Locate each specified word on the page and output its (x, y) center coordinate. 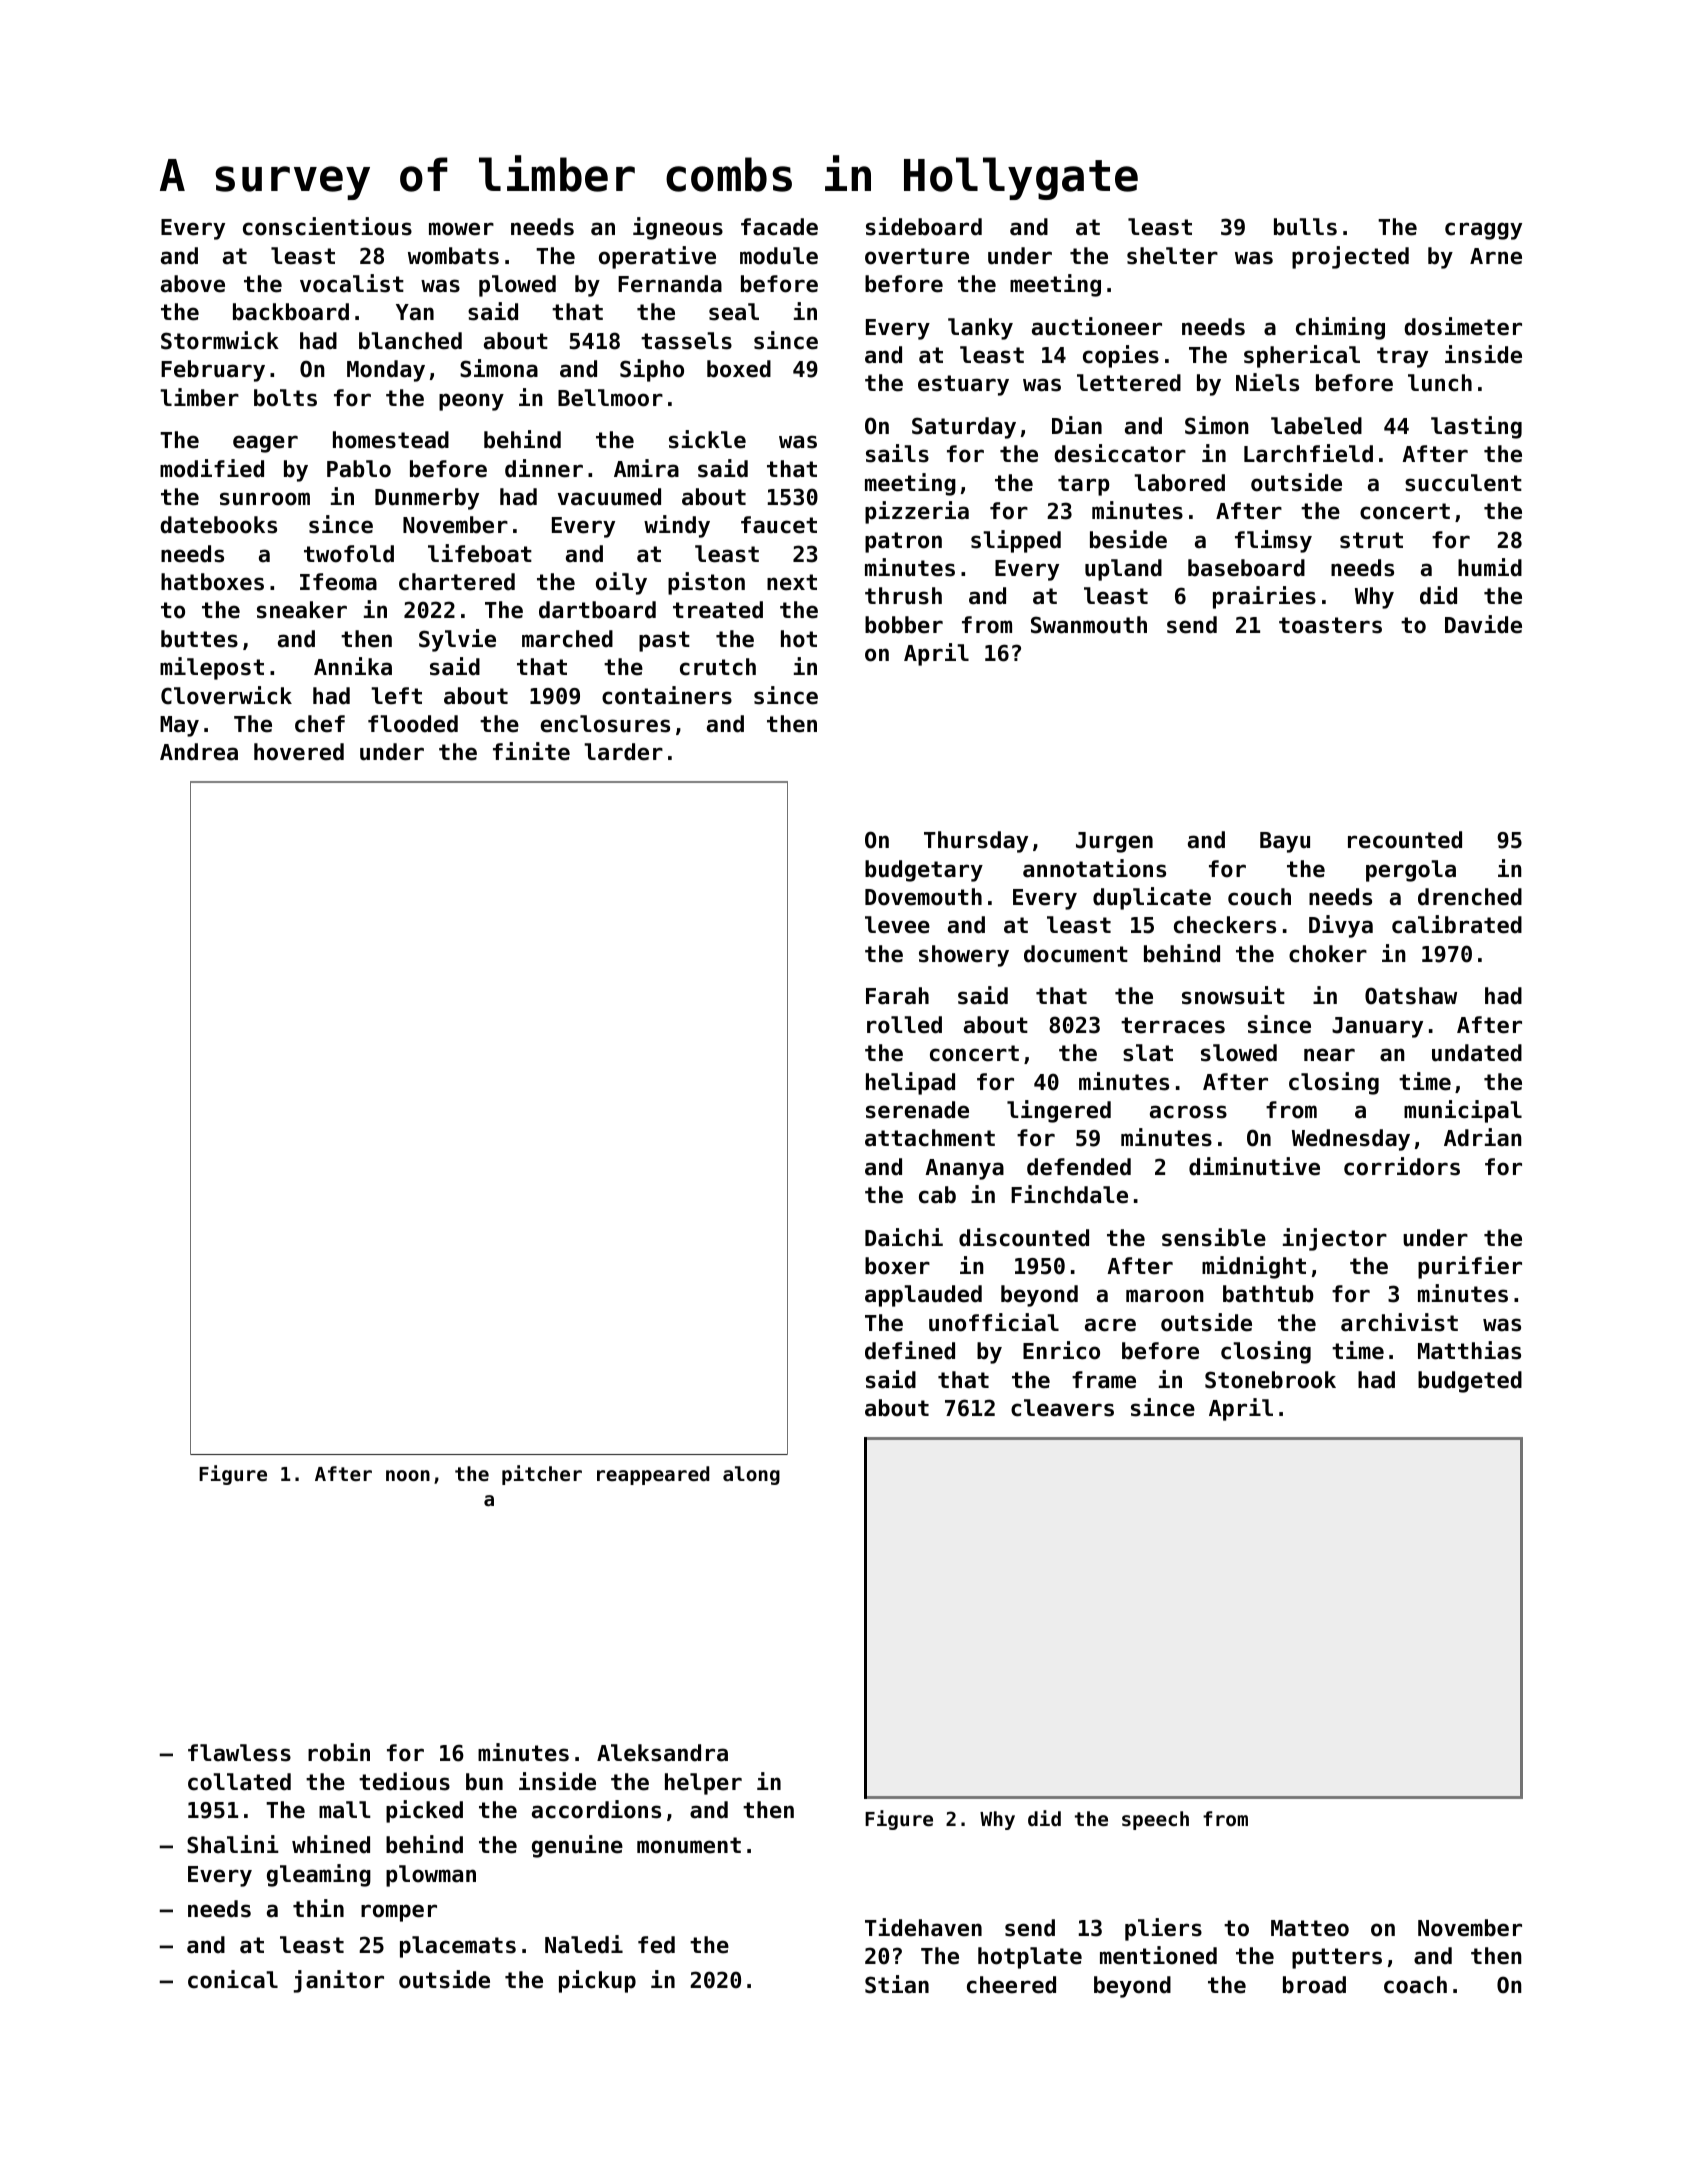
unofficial (994, 1322)
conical (233, 1979)
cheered (1011, 1985)
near (1329, 1055)
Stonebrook (1270, 1380)
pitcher (542, 1475)
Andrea (199, 752)
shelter (1172, 256)
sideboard (924, 226)
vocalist (352, 283)
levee (897, 925)
